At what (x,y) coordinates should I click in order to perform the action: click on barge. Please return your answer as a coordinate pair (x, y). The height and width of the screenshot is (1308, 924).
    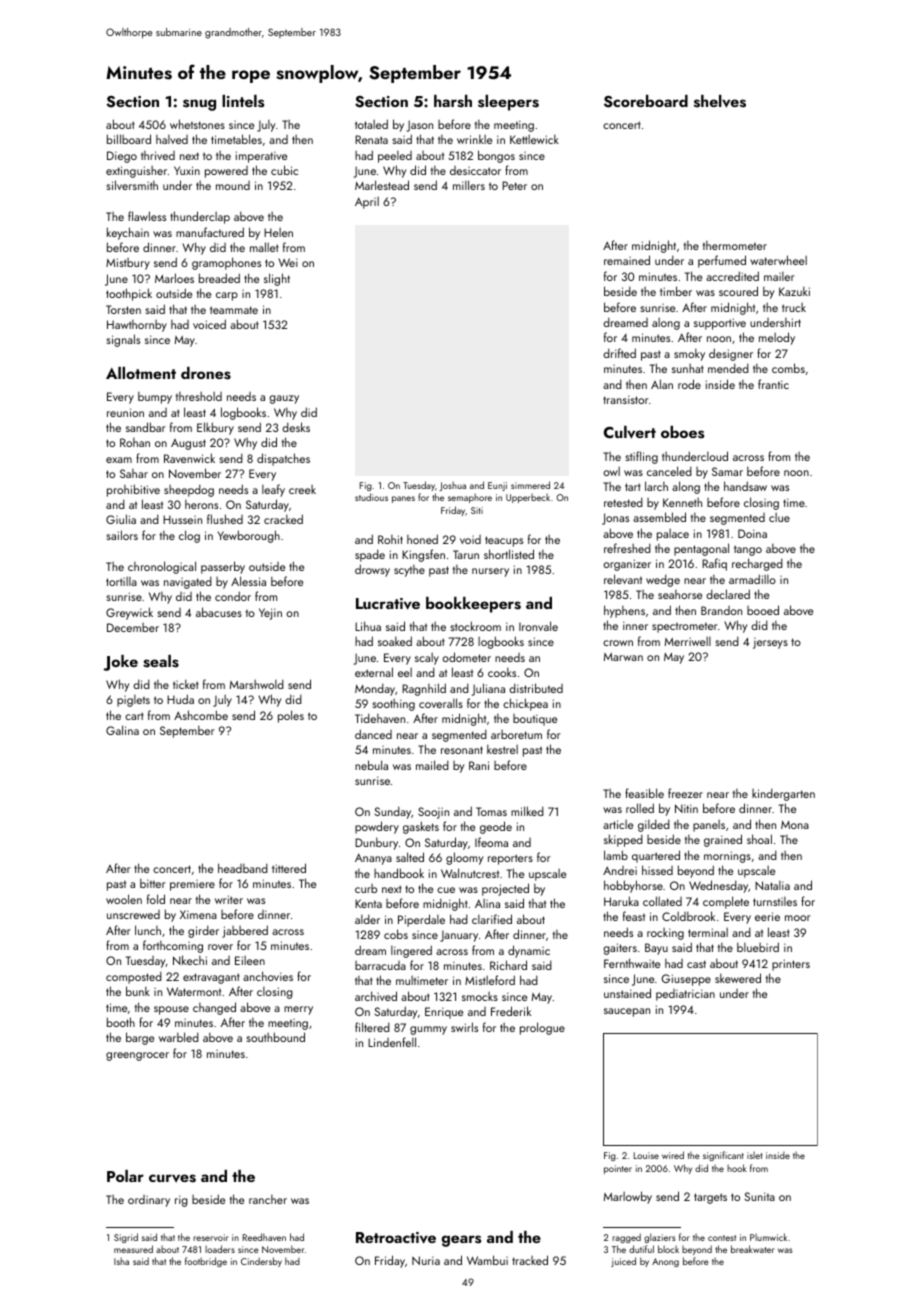
    Looking at the image, I should click on (140, 1038).
